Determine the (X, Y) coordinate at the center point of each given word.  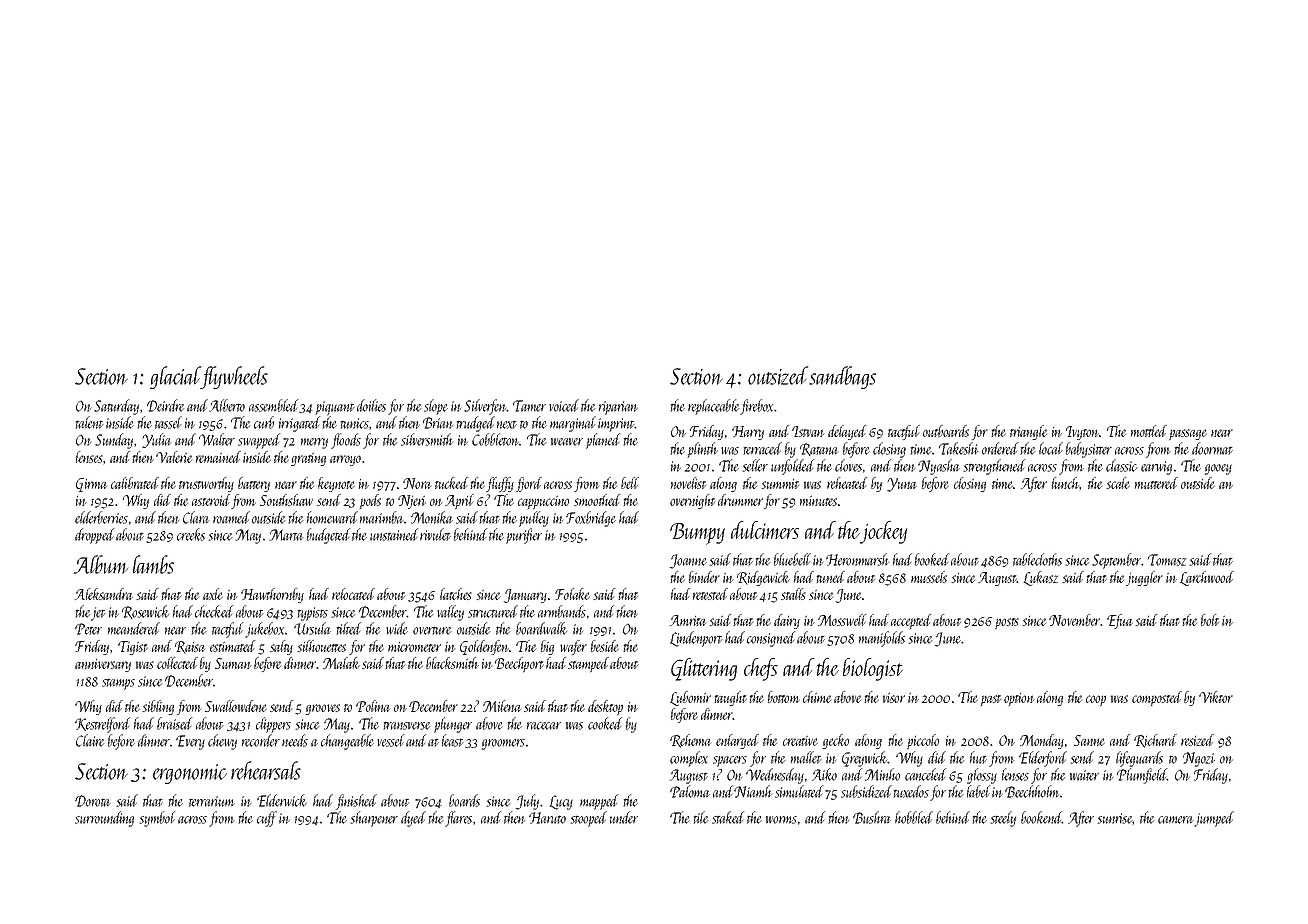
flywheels (234, 377)
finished (356, 802)
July (527, 802)
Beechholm (1032, 791)
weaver (567, 442)
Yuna (902, 485)
